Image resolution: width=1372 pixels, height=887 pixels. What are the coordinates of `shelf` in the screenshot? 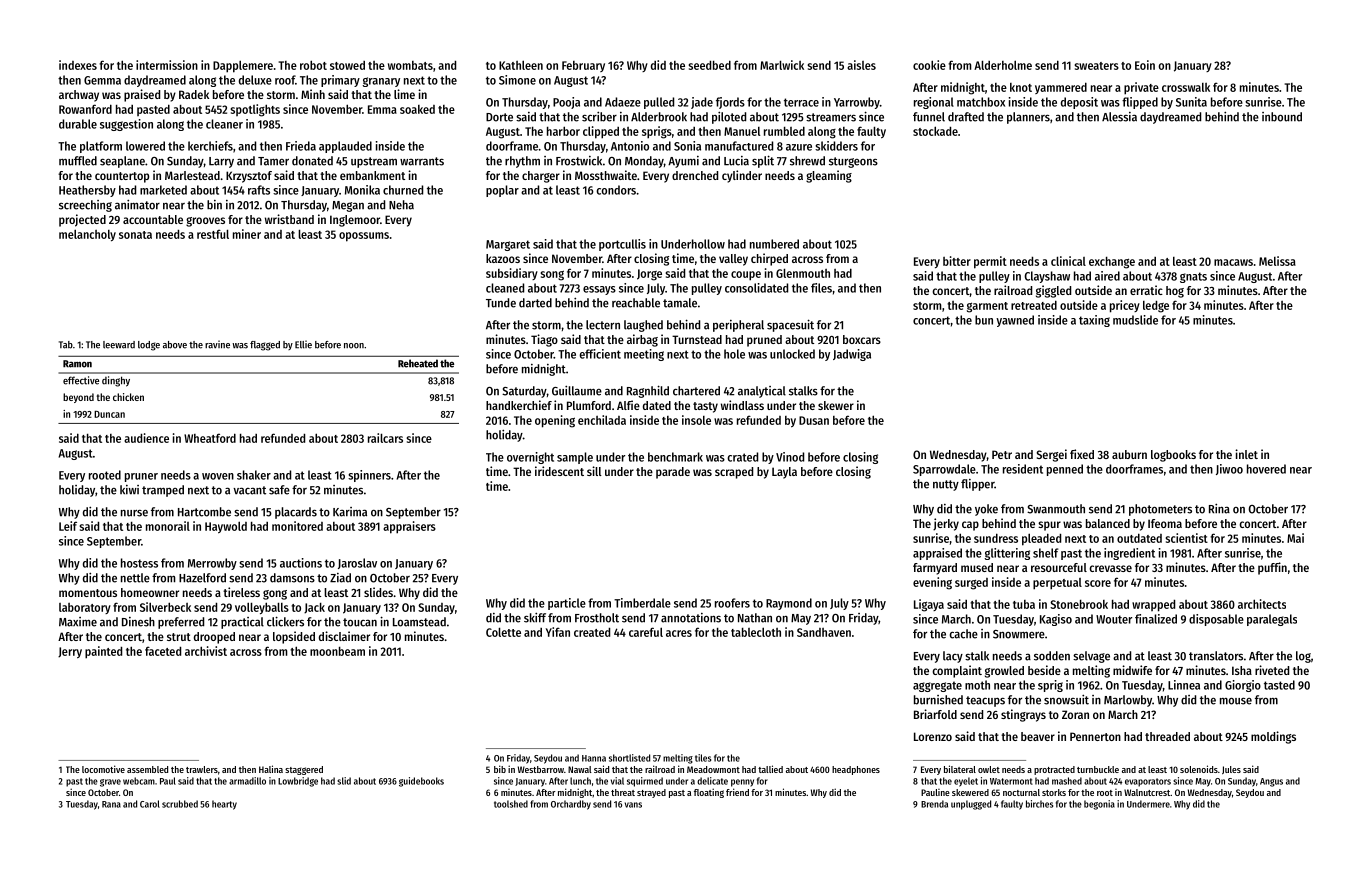 It's located at (1045, 553).
